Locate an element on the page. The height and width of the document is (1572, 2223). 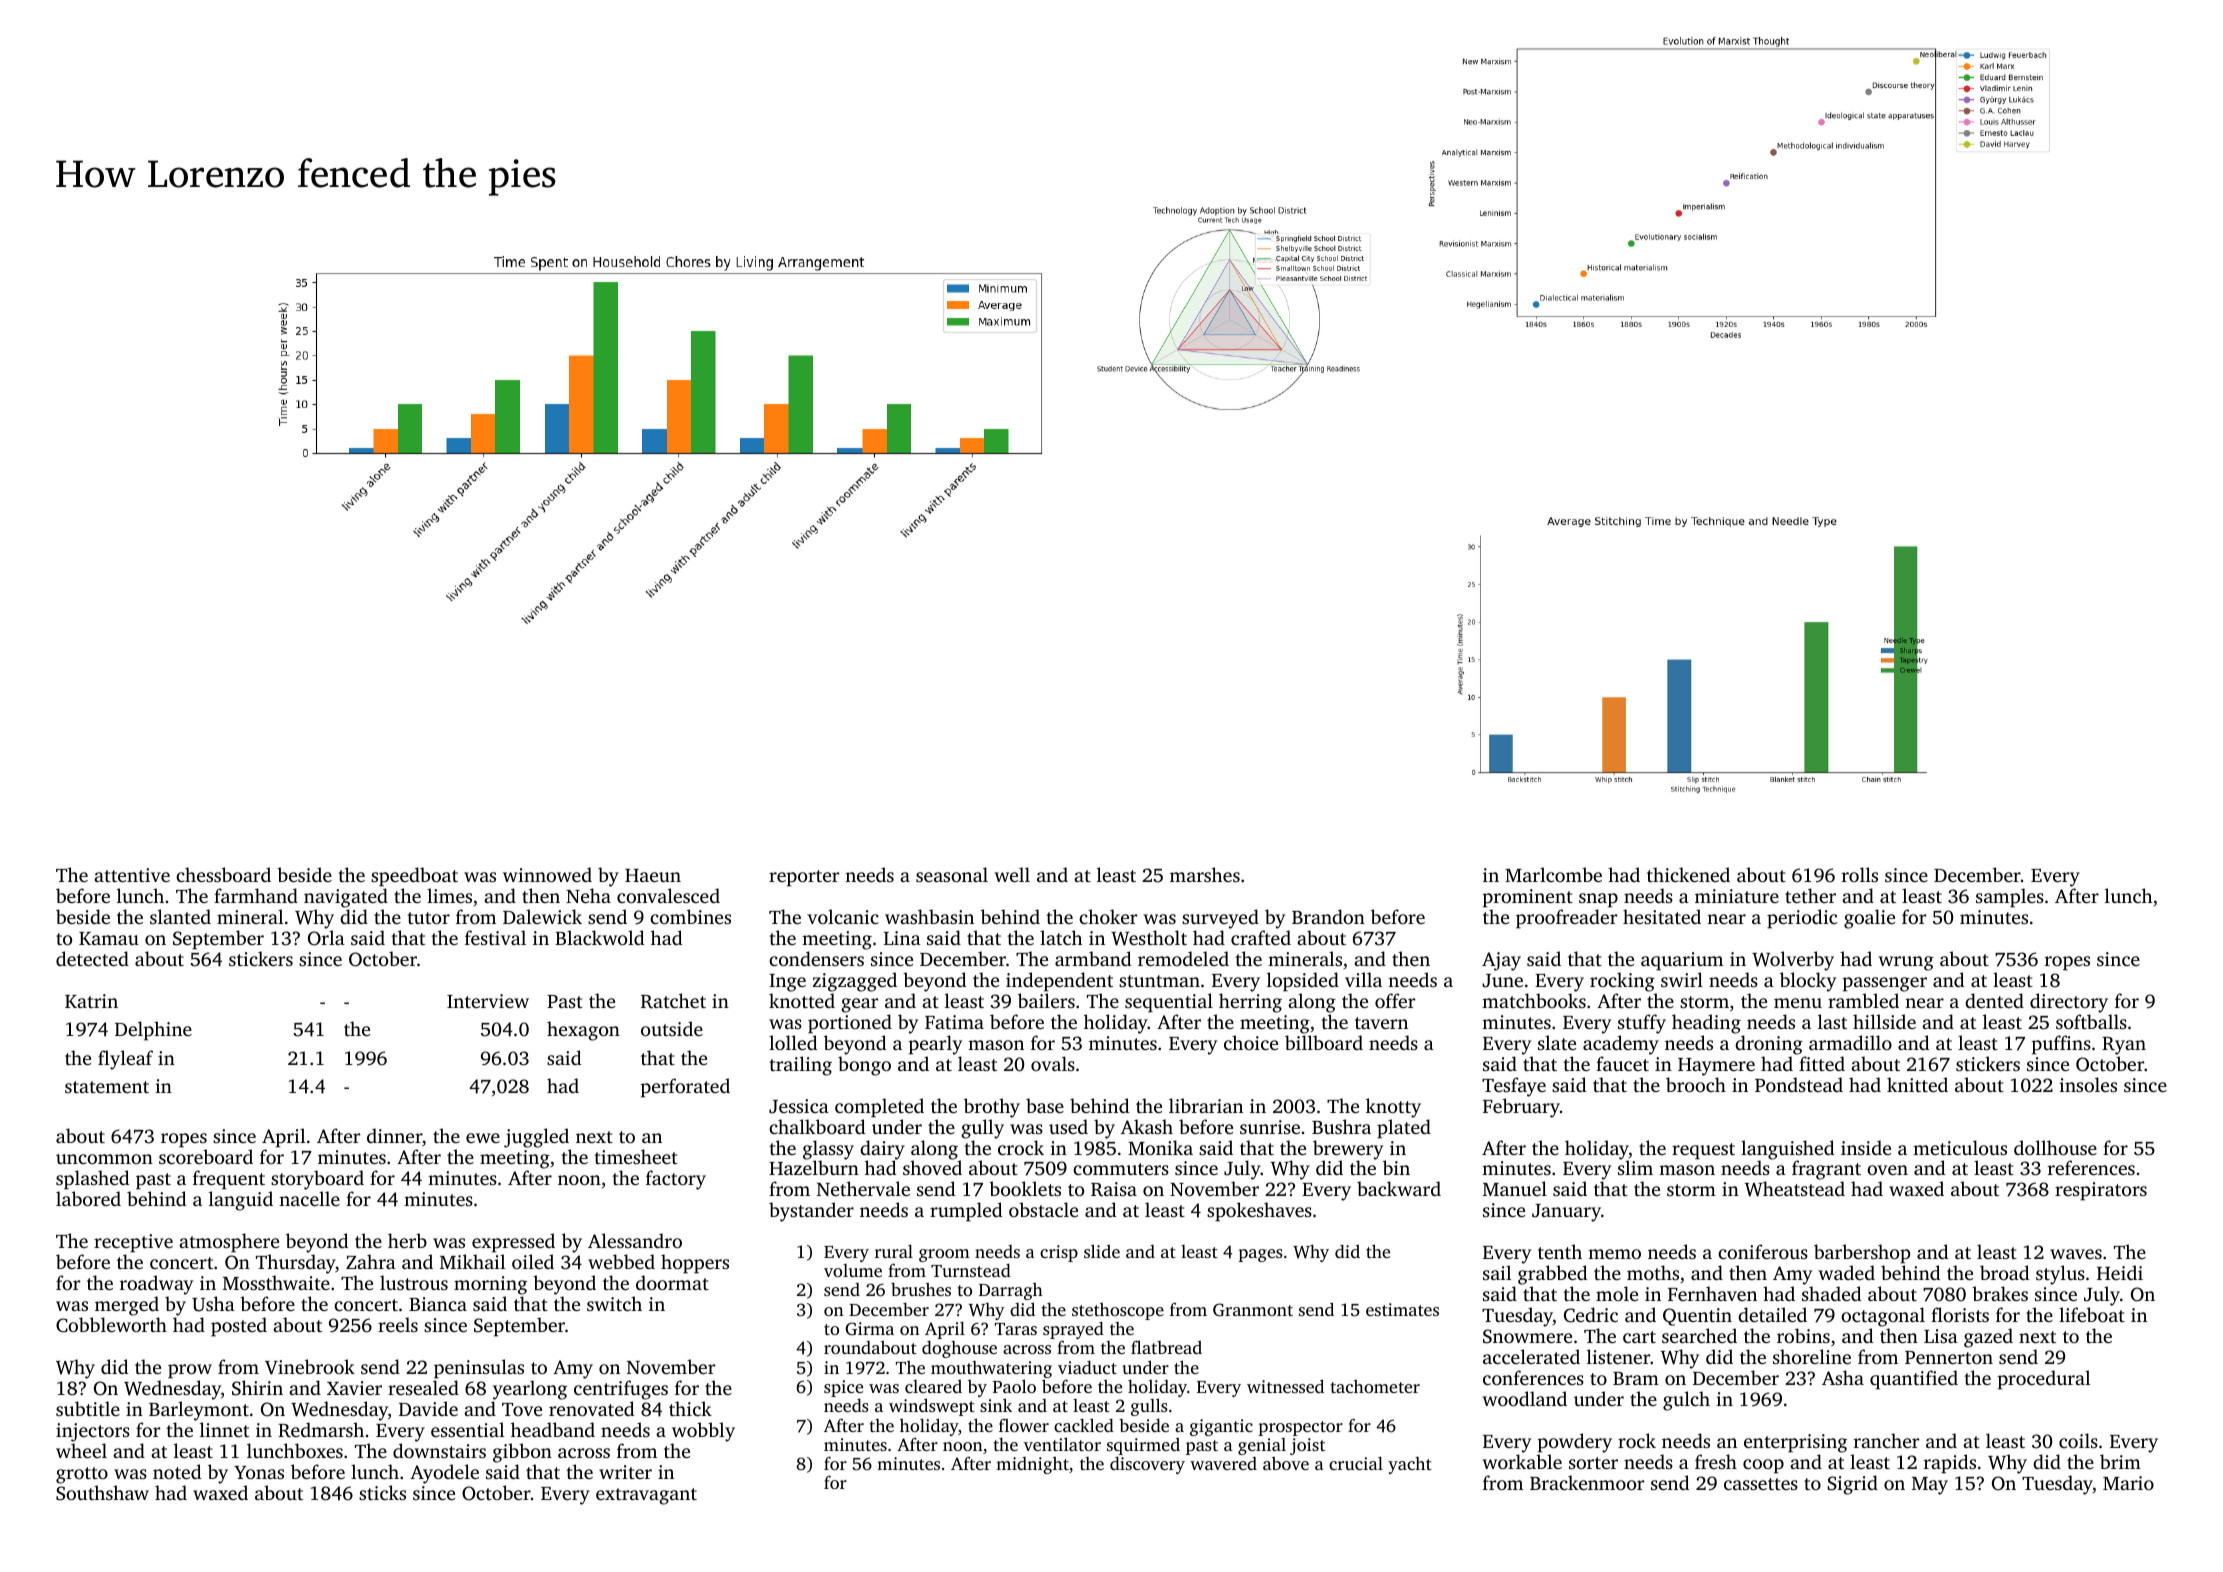
Ajay is located at coordinates (1501, 961).
